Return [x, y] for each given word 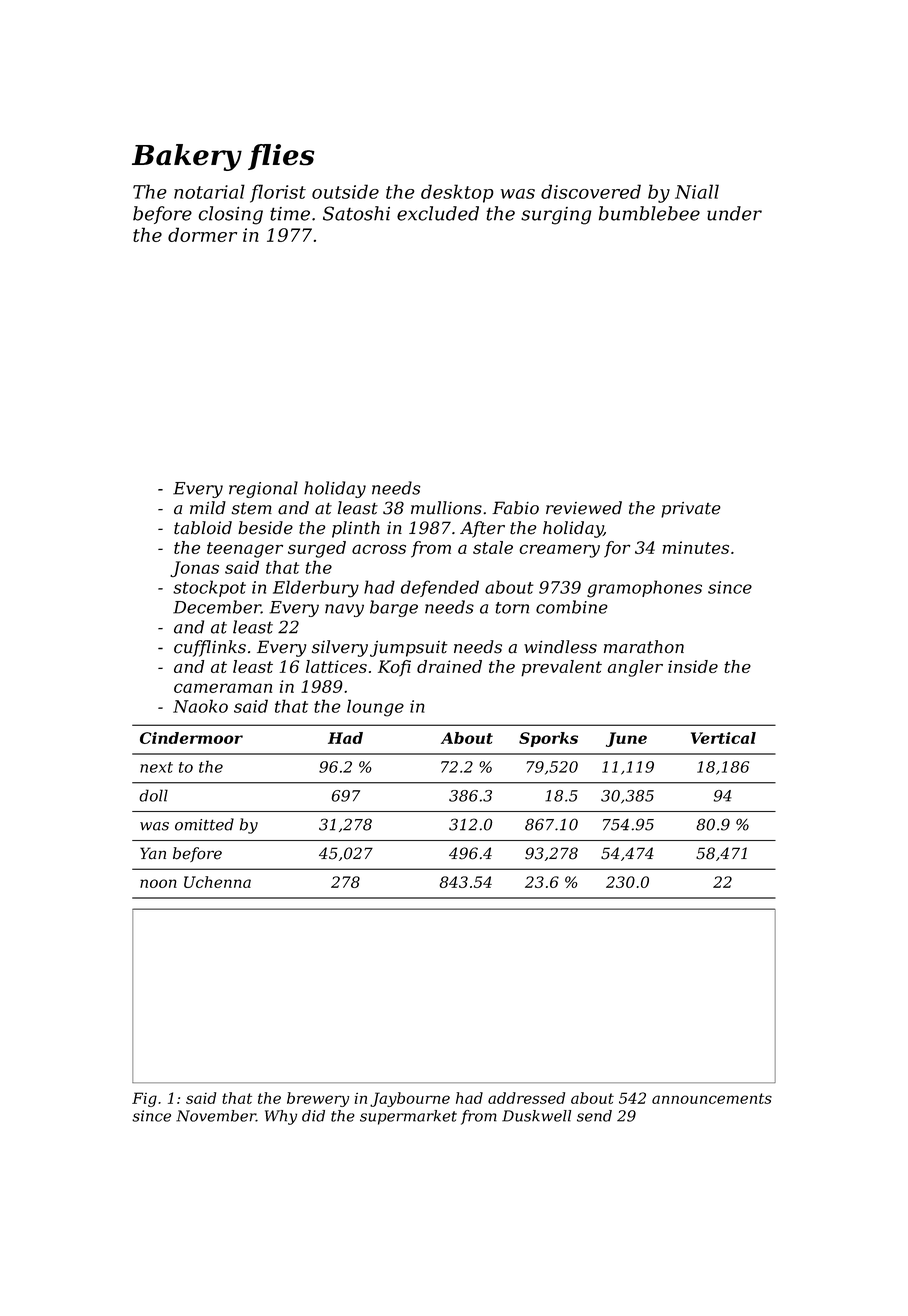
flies [281, 157]
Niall [697, 191]
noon [158, 883]
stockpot [209, 588]
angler [635, 668]
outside [345, 191]
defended [440, 588]
